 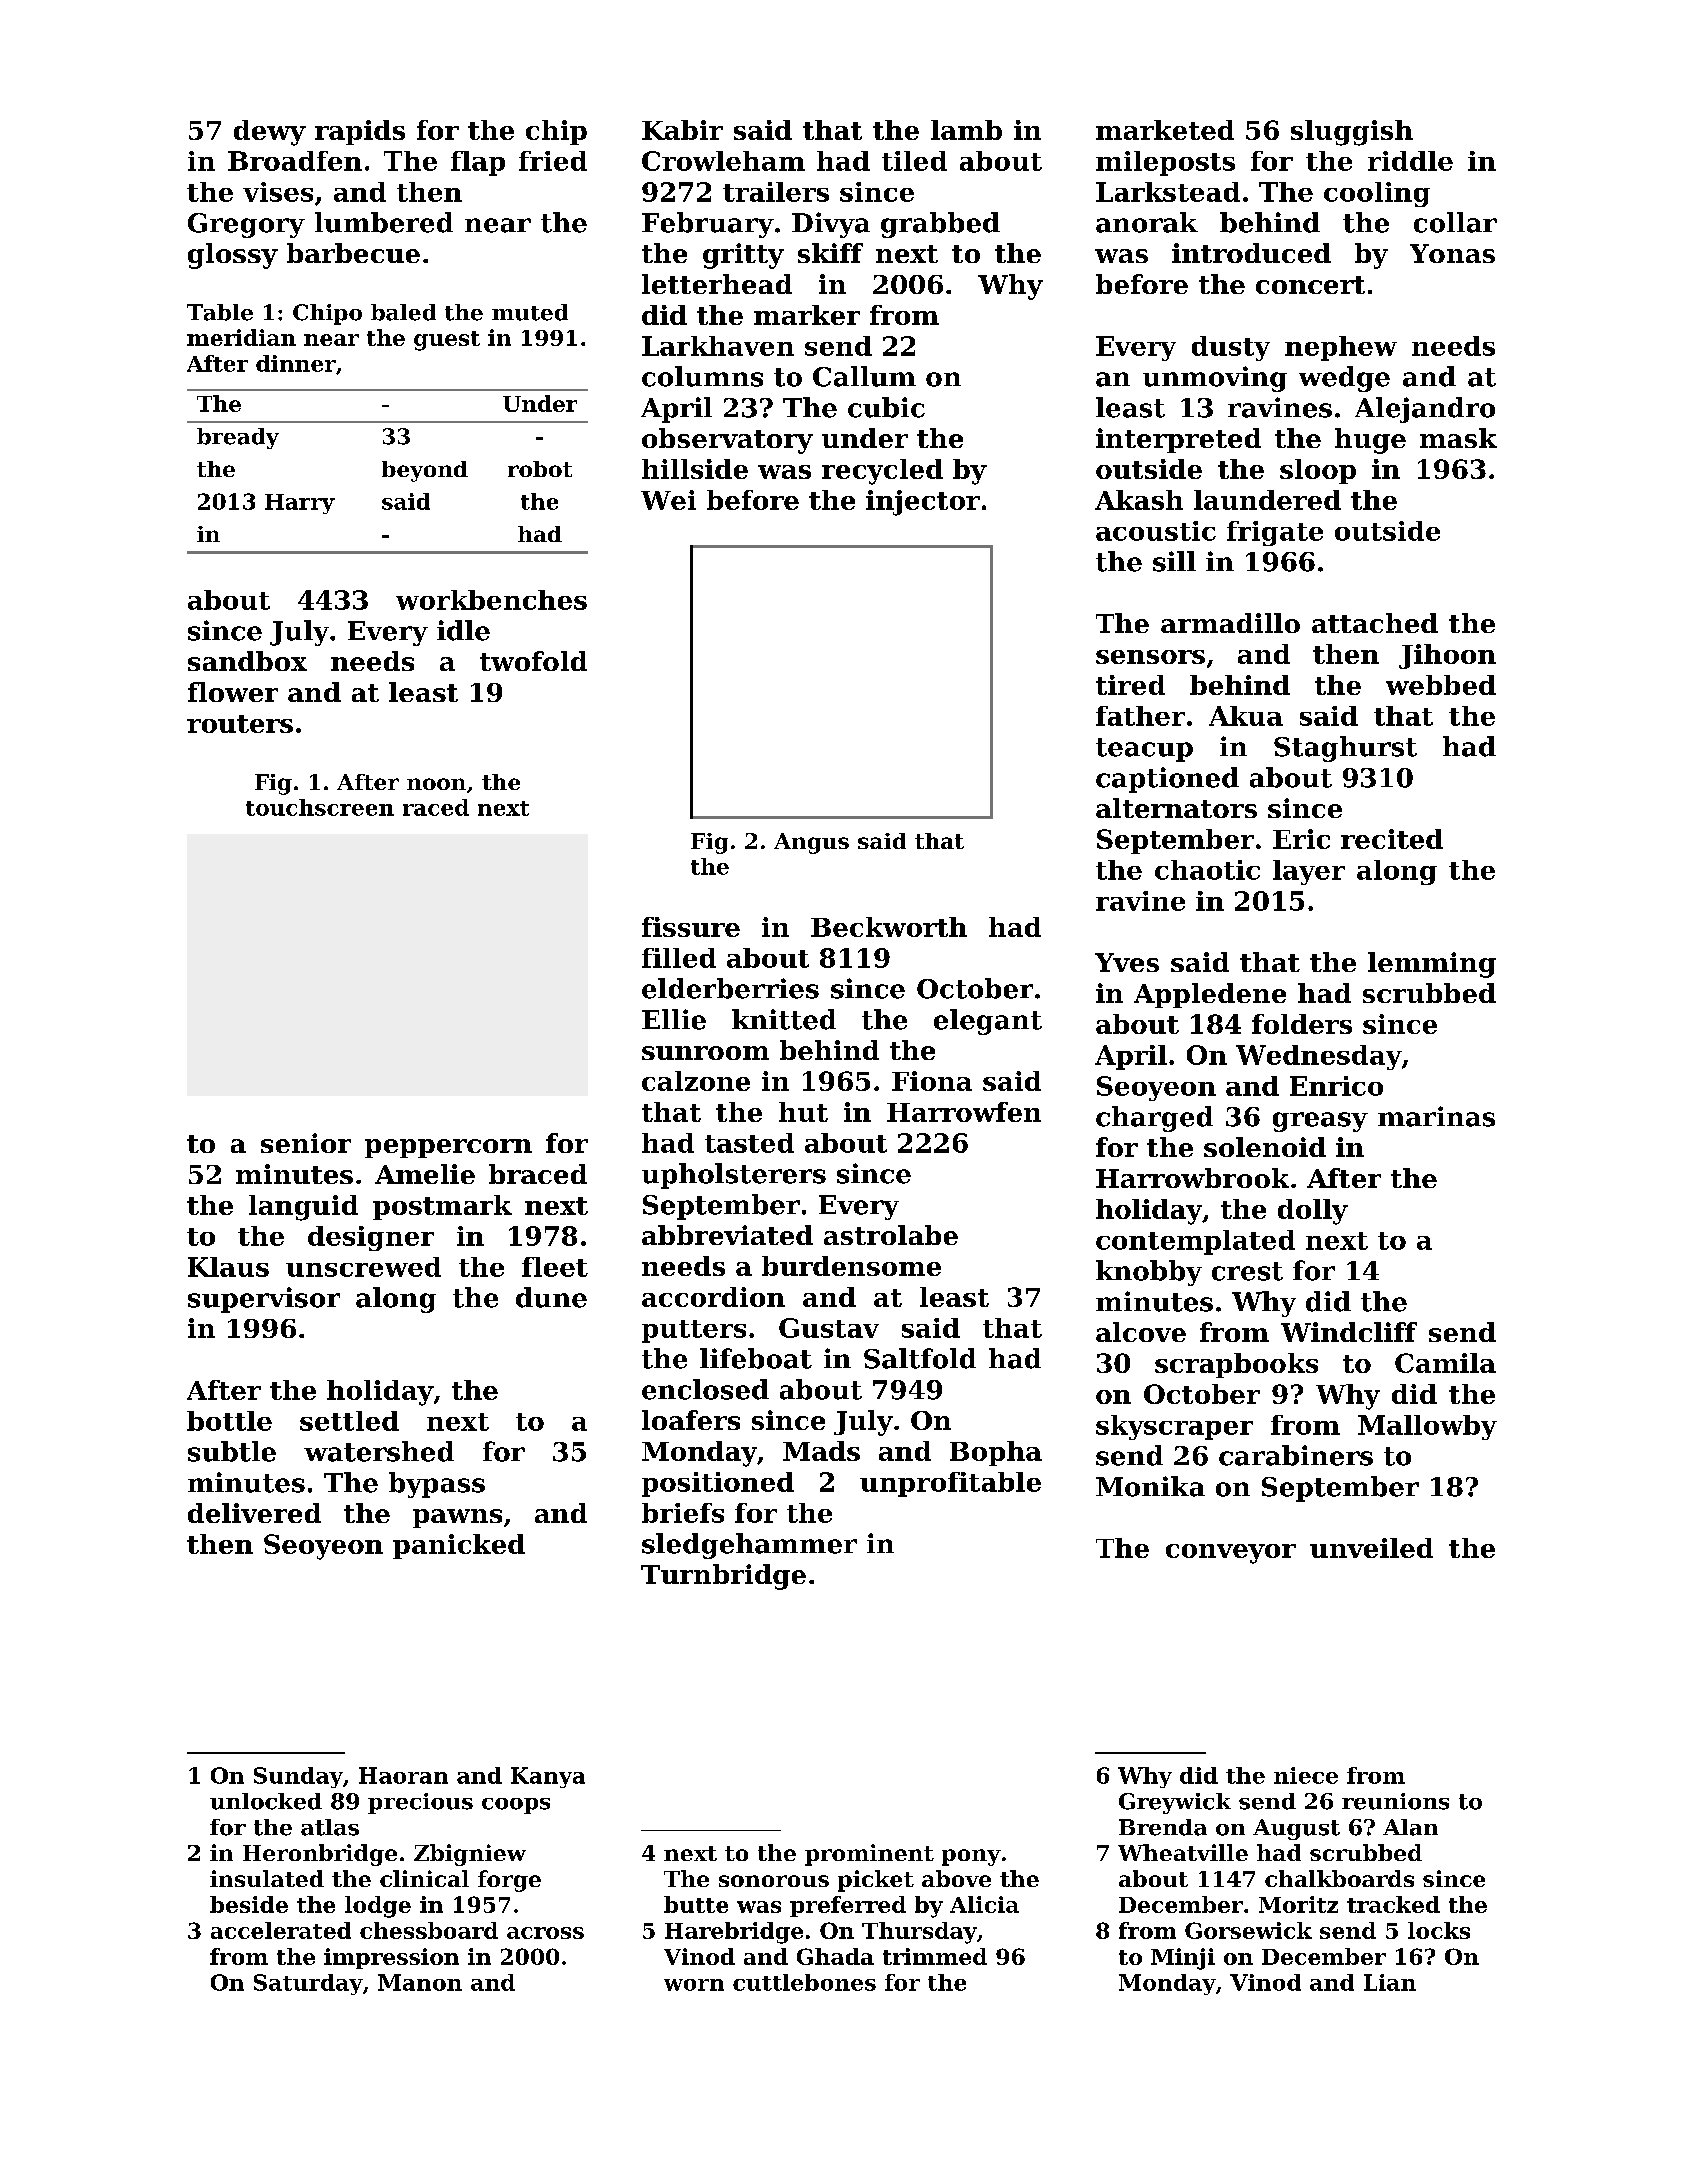 I want to click on supervisor, so click(x=264, y=1300).
